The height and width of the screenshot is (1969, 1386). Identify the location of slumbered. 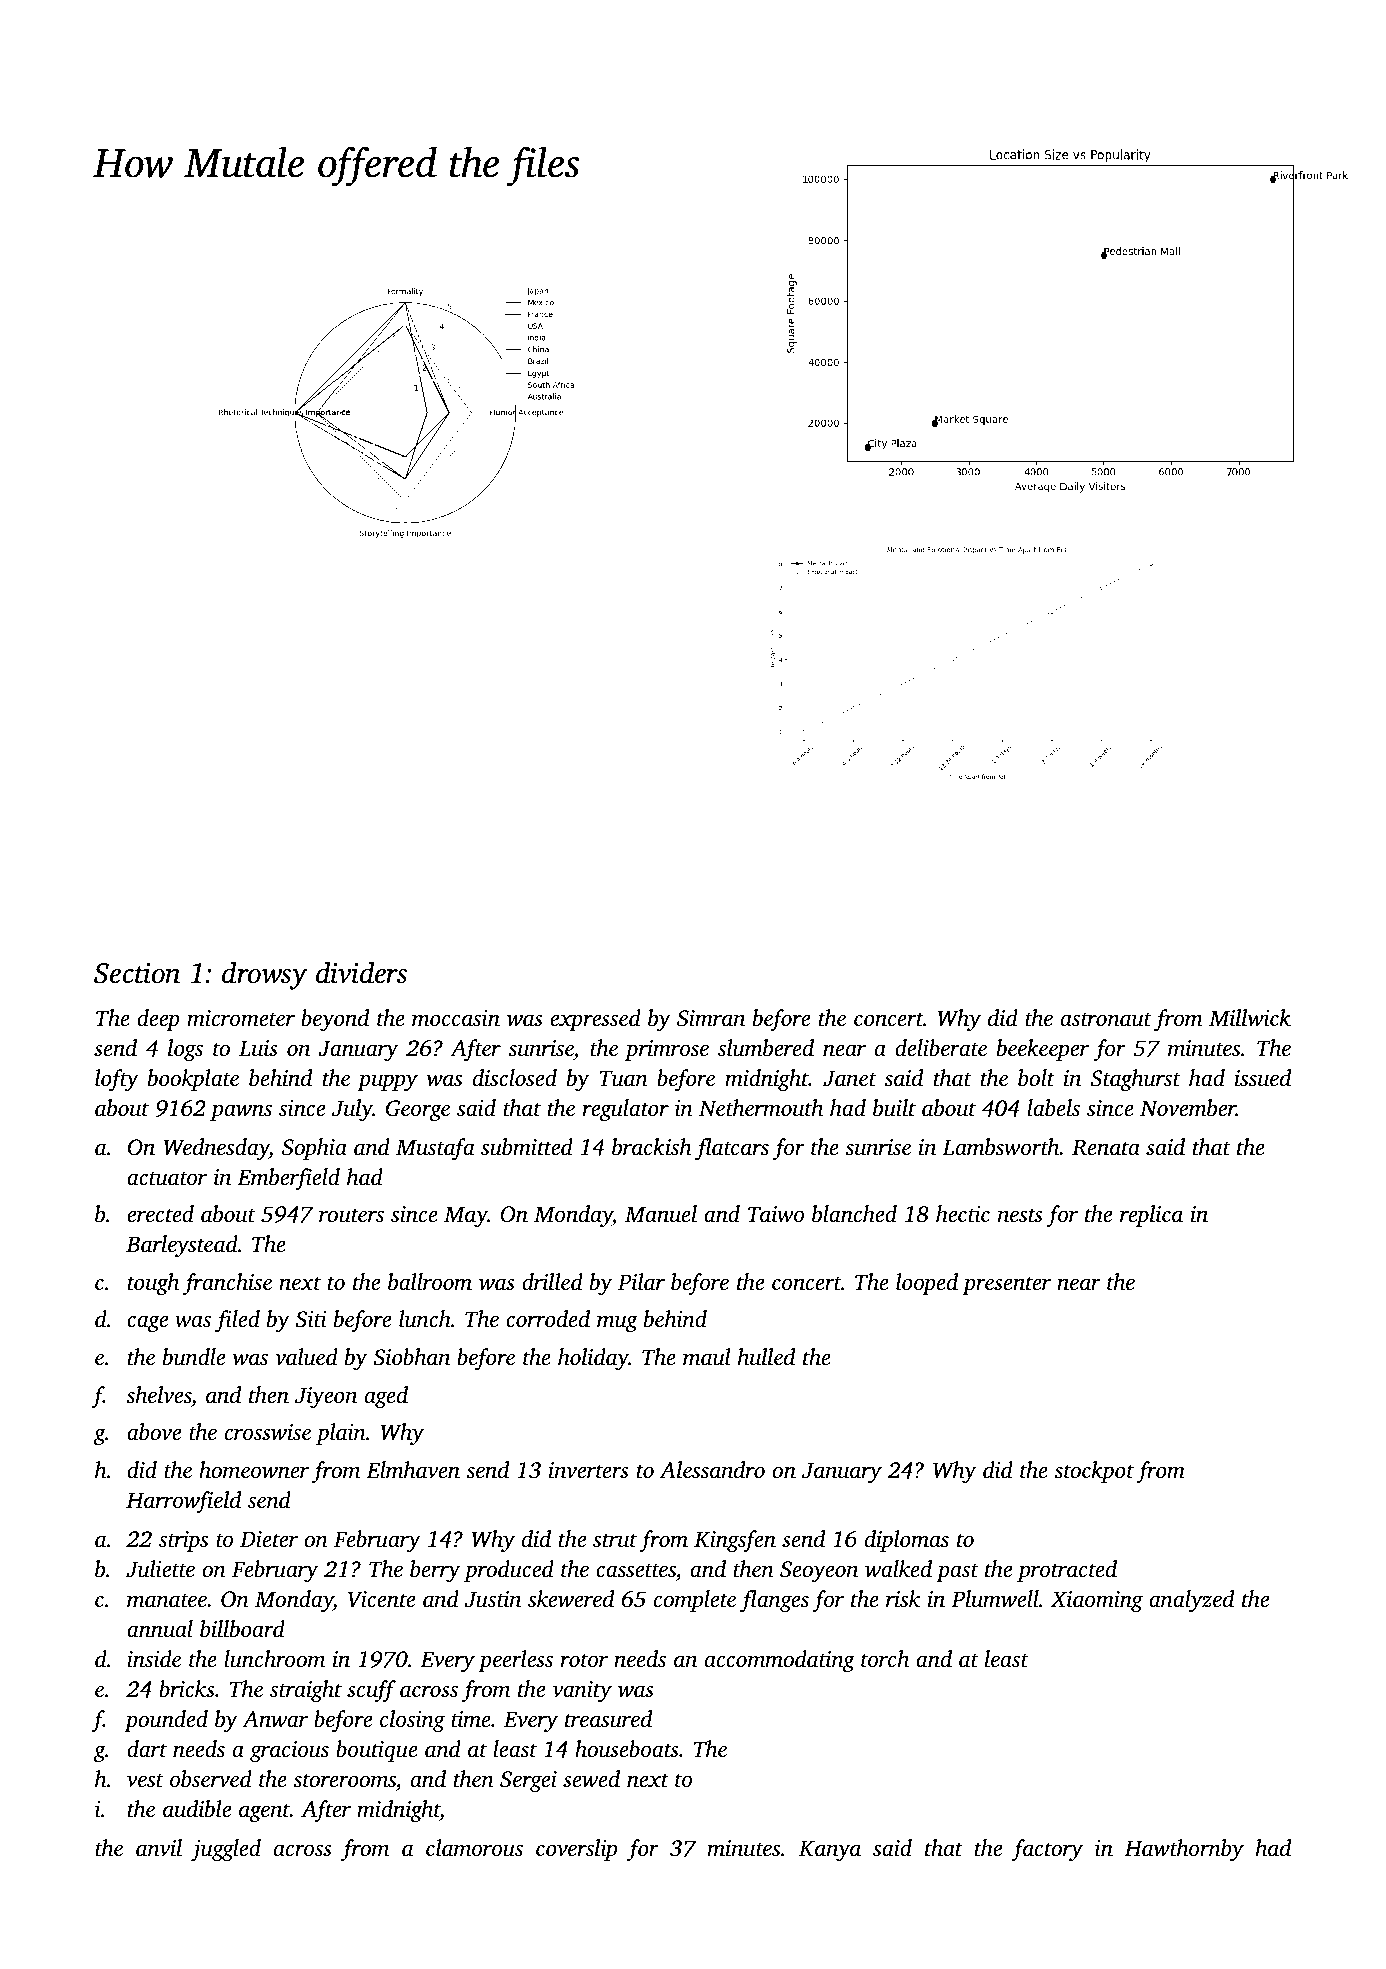
(766, 1048).
